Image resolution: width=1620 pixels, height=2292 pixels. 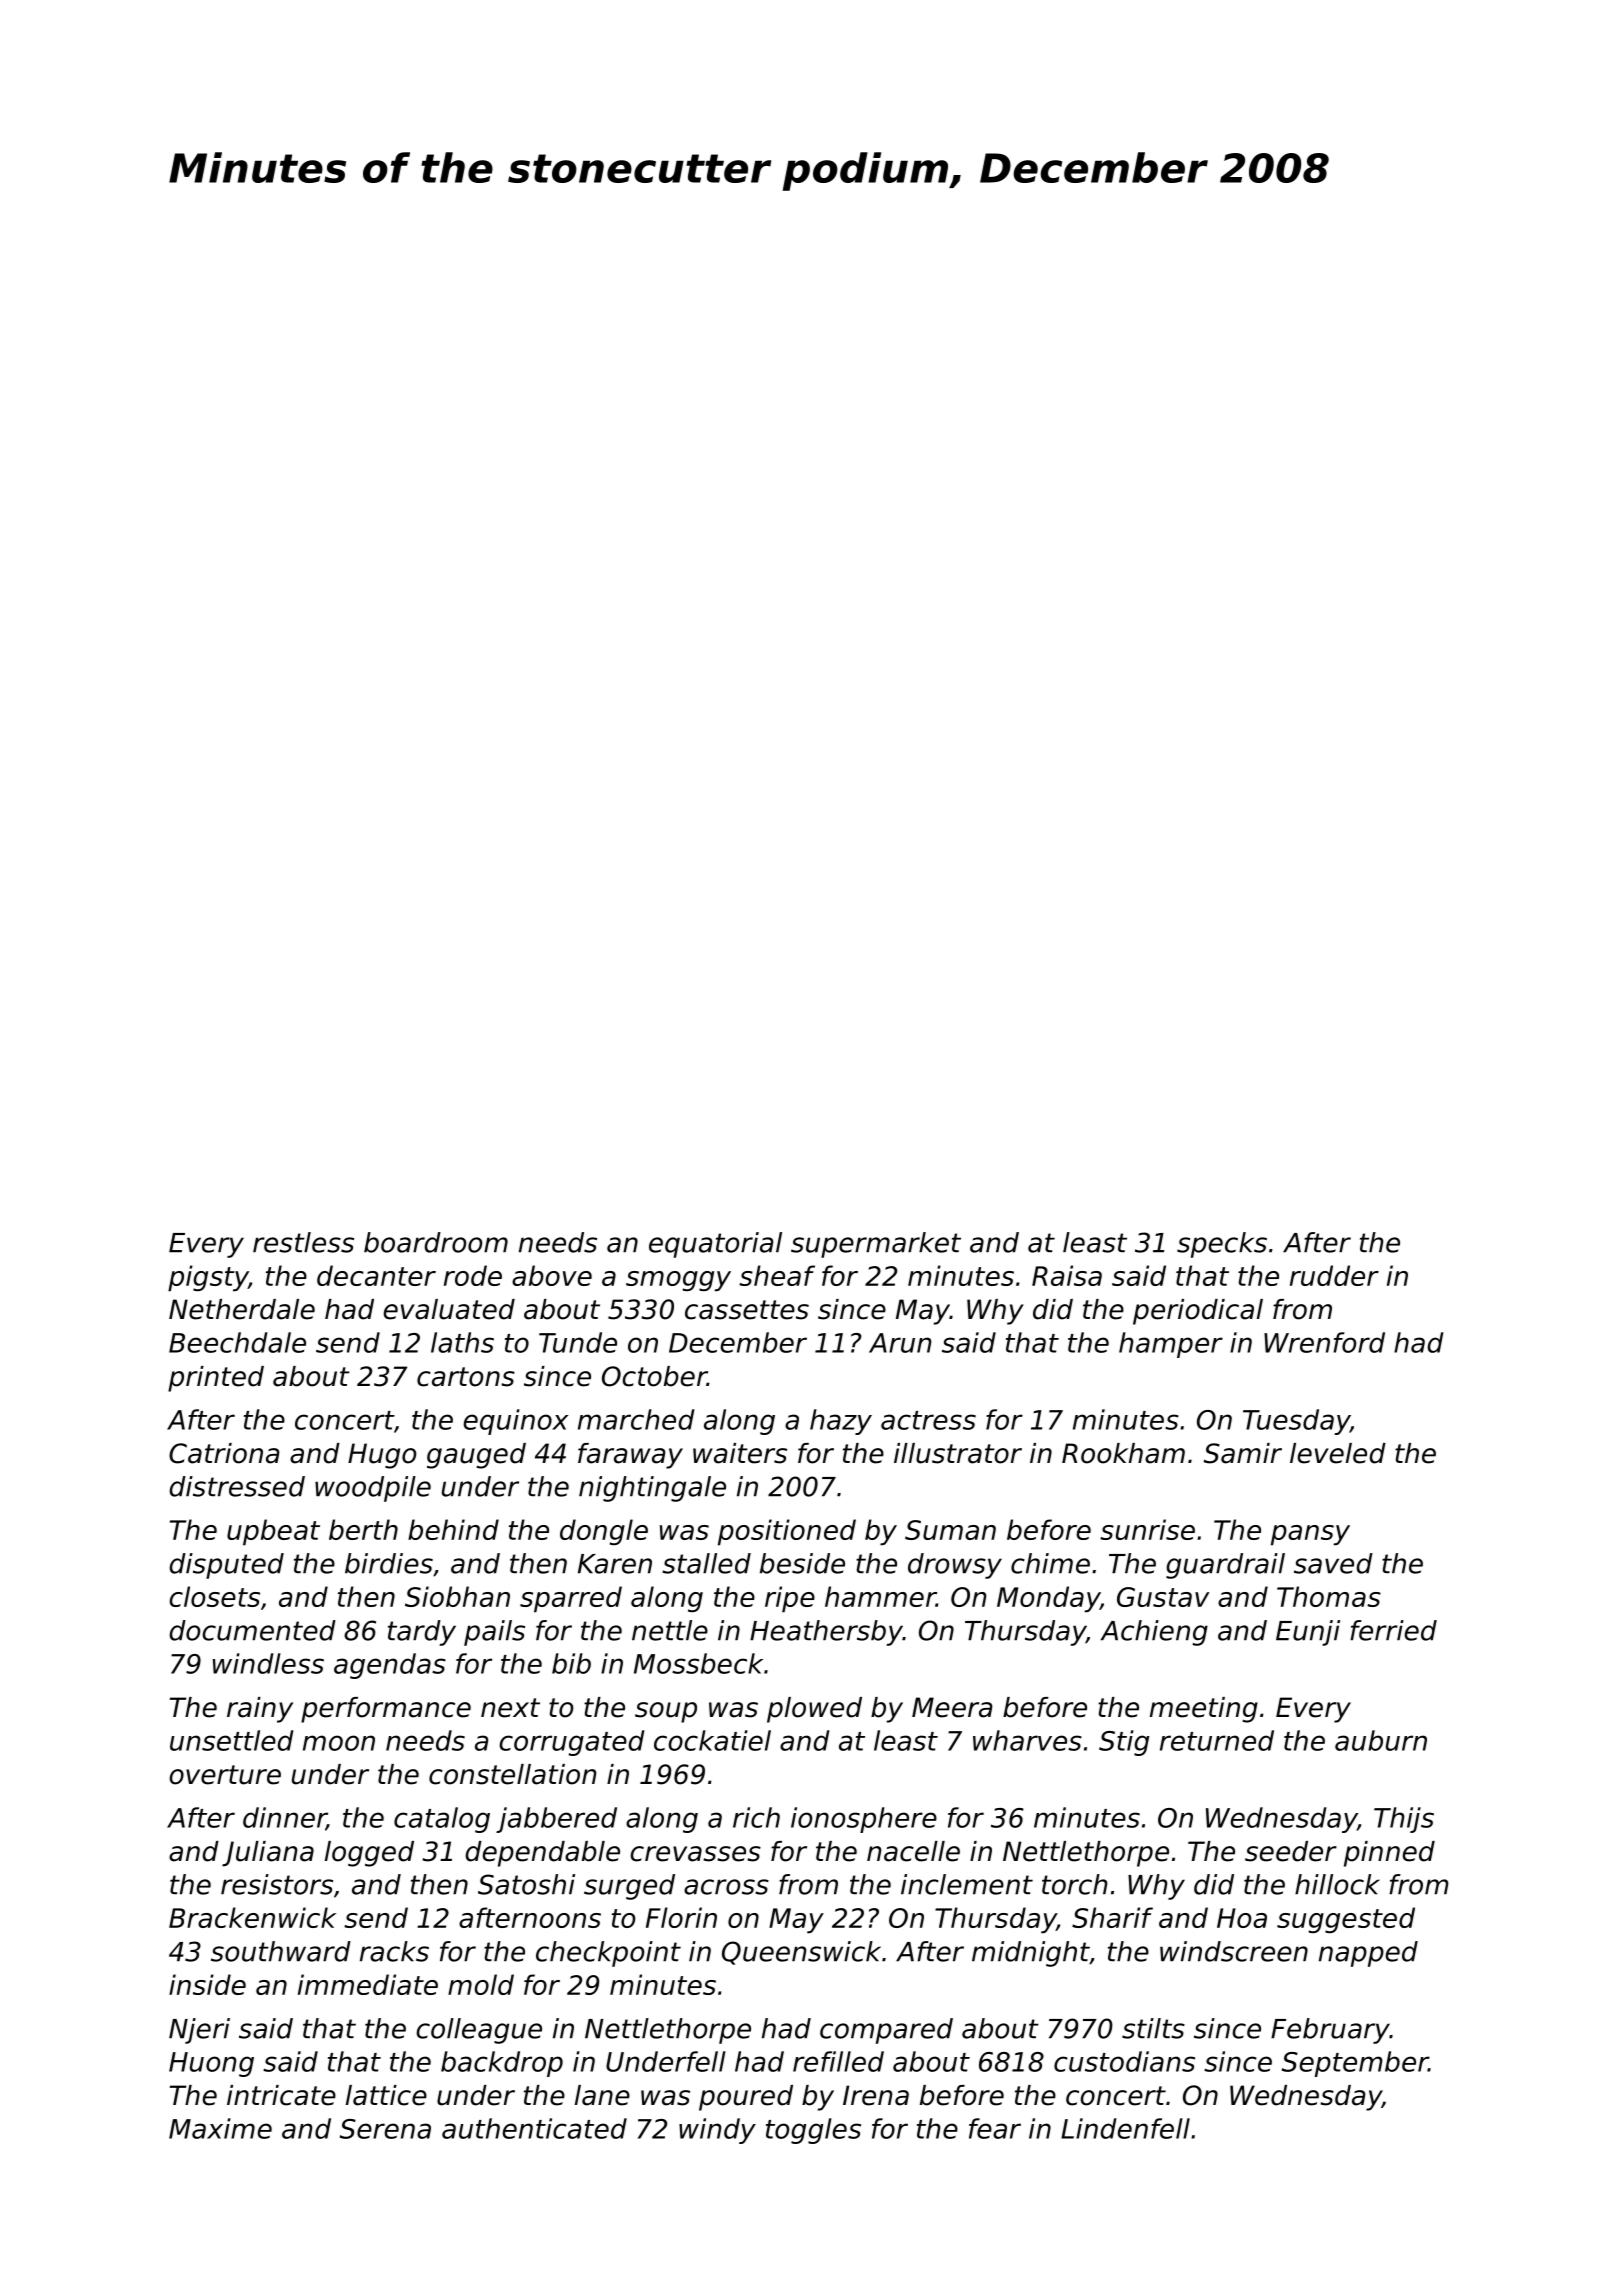 What do you see at coordinates (1329, 1596) in the screenshot?
I see `Thomas` at bounding box center [1329, 1596].
